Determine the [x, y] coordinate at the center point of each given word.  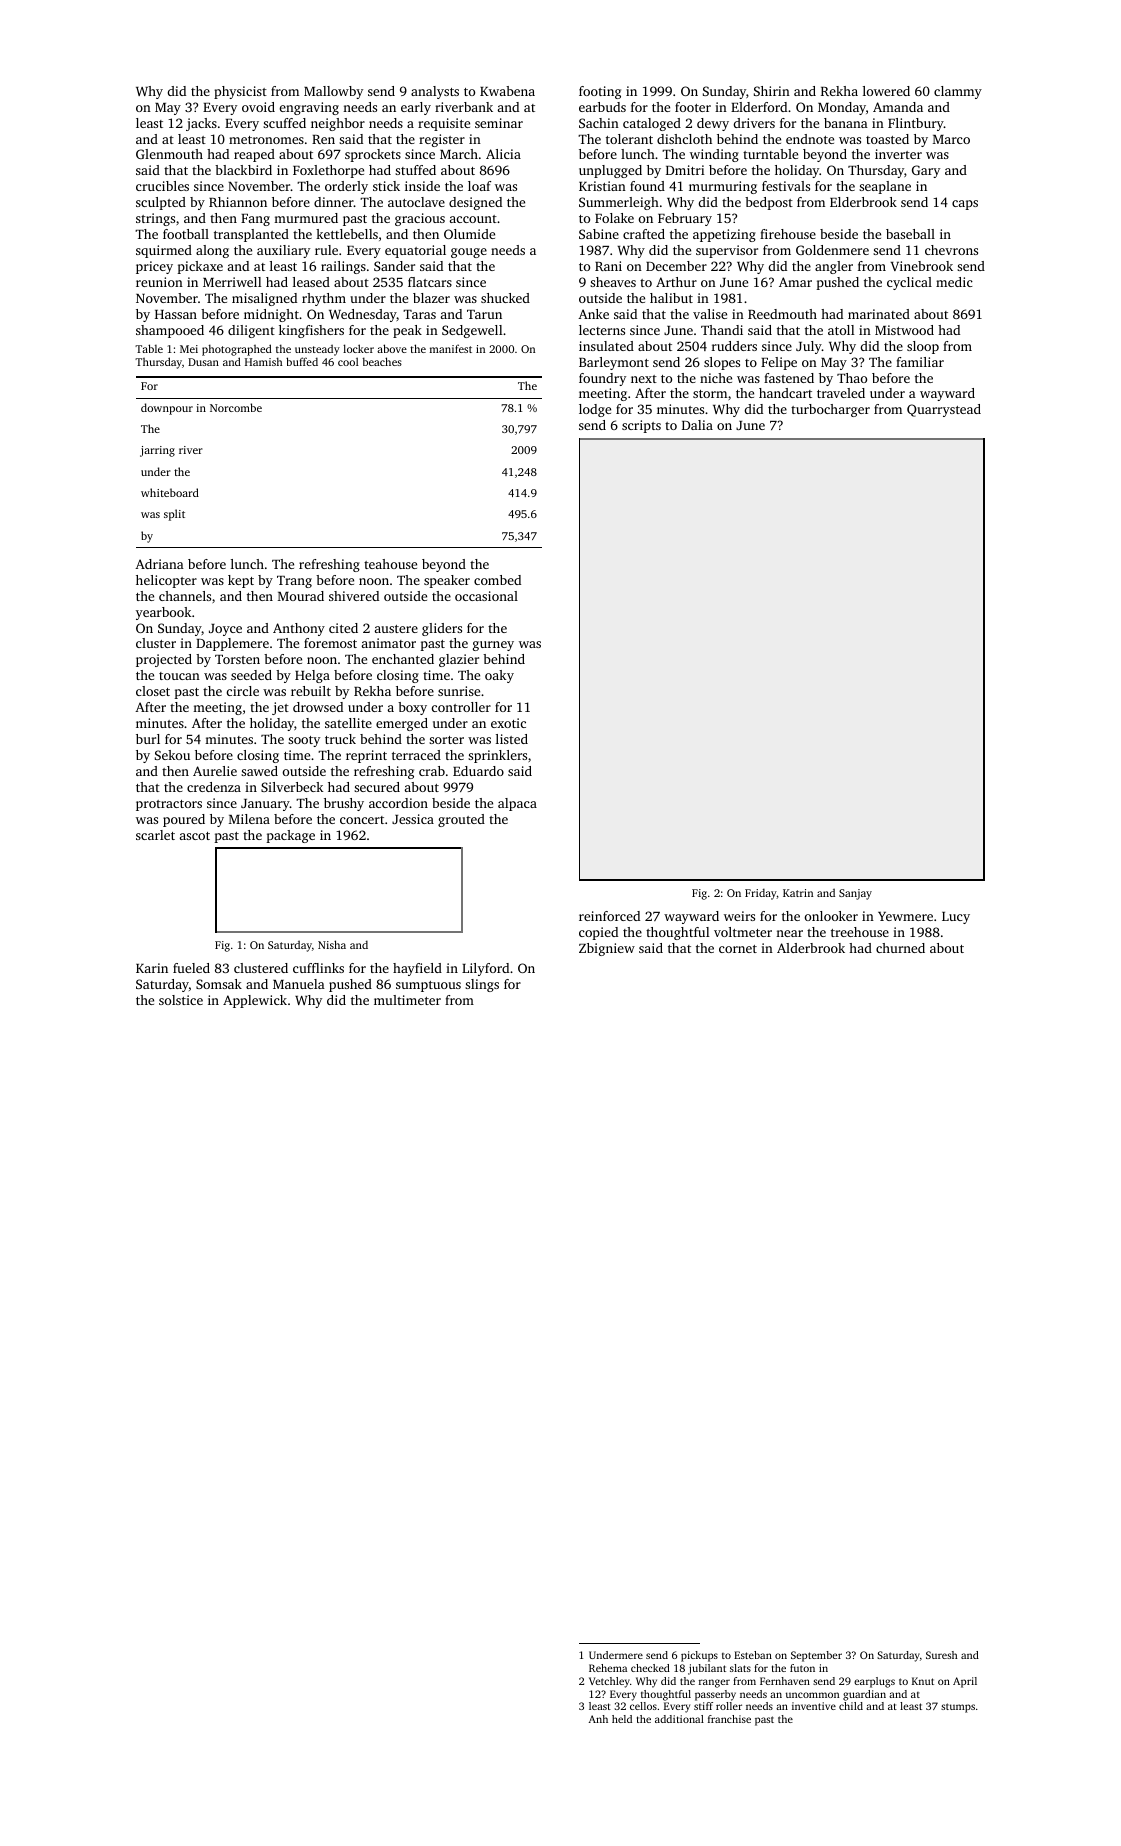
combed [497, 580]
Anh [598, 1719]
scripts [641, 426]
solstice [181, 1000]
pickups [699, 1656]
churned [900, 948]
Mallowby [333, 92]
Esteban [753, 1655]
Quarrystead [944, 410]
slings [482, 985]
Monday [842, 108]
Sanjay [855, 894]
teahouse [390, 564]
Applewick [255, 1001]
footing [600, 92]
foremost [330, 643]
